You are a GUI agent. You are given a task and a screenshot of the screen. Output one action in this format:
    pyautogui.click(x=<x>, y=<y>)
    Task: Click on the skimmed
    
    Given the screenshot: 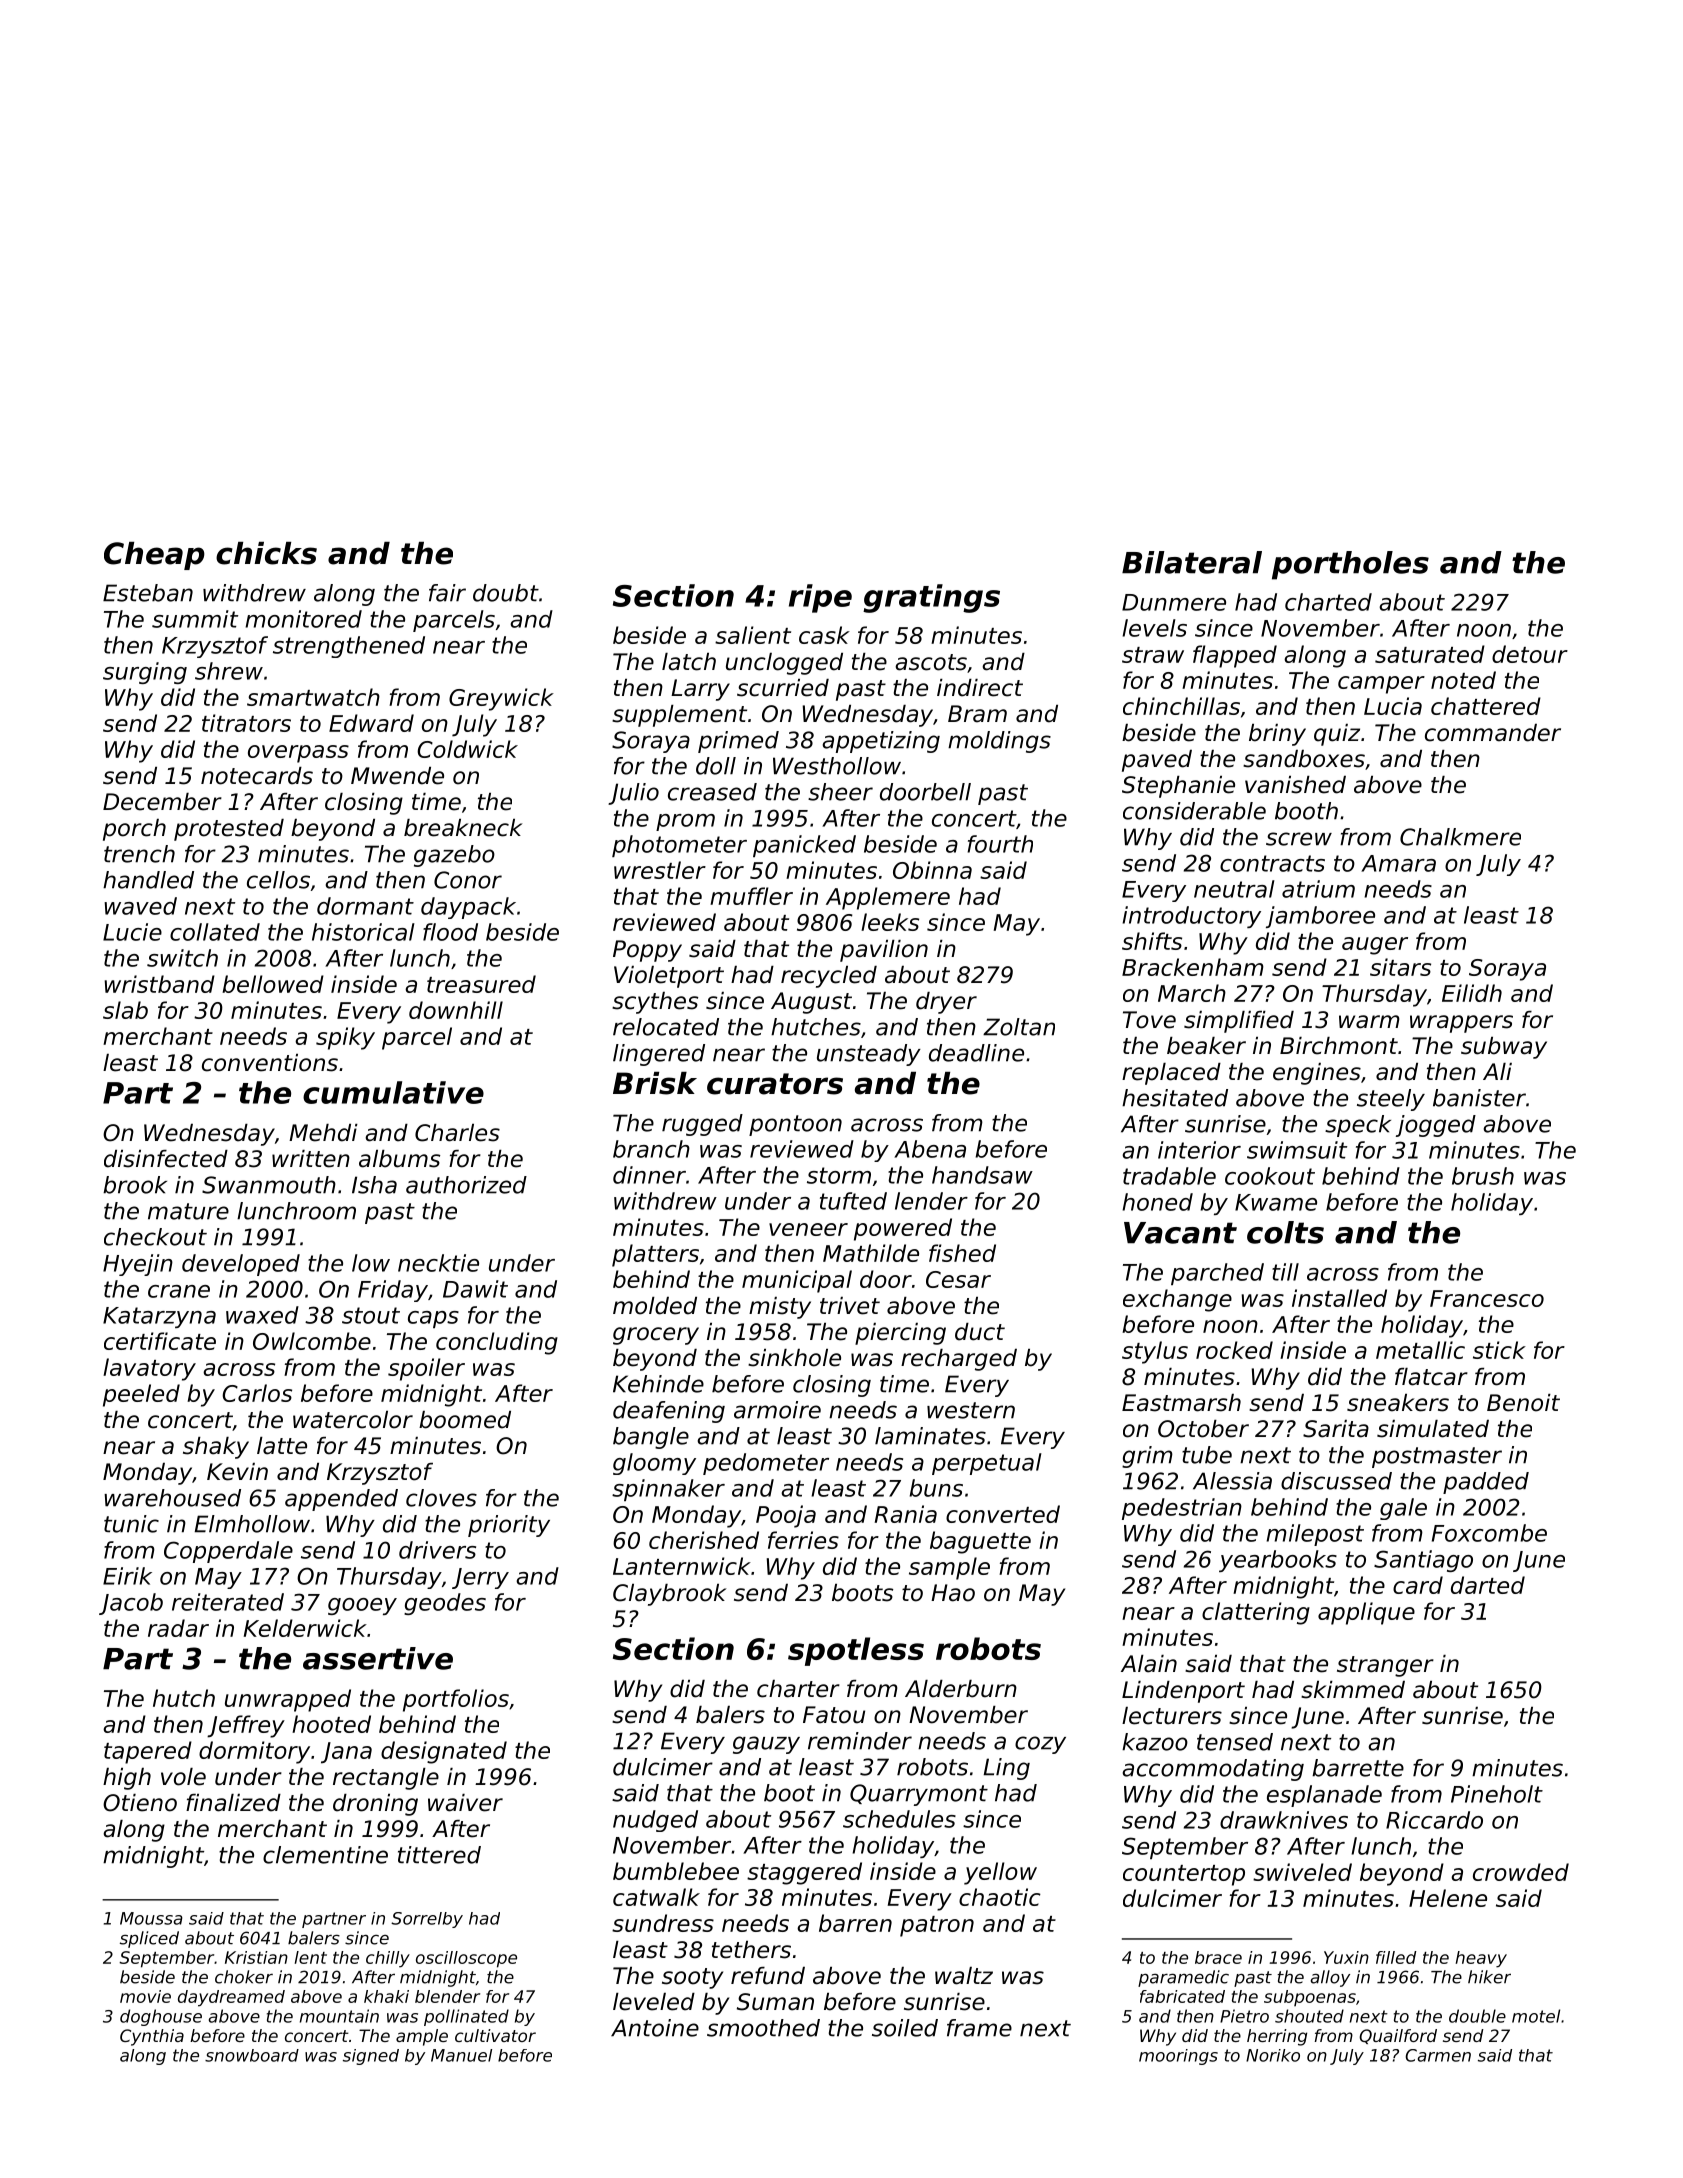 What is the action you would take?
    pyautogui.click(x=1353, y=1690)
